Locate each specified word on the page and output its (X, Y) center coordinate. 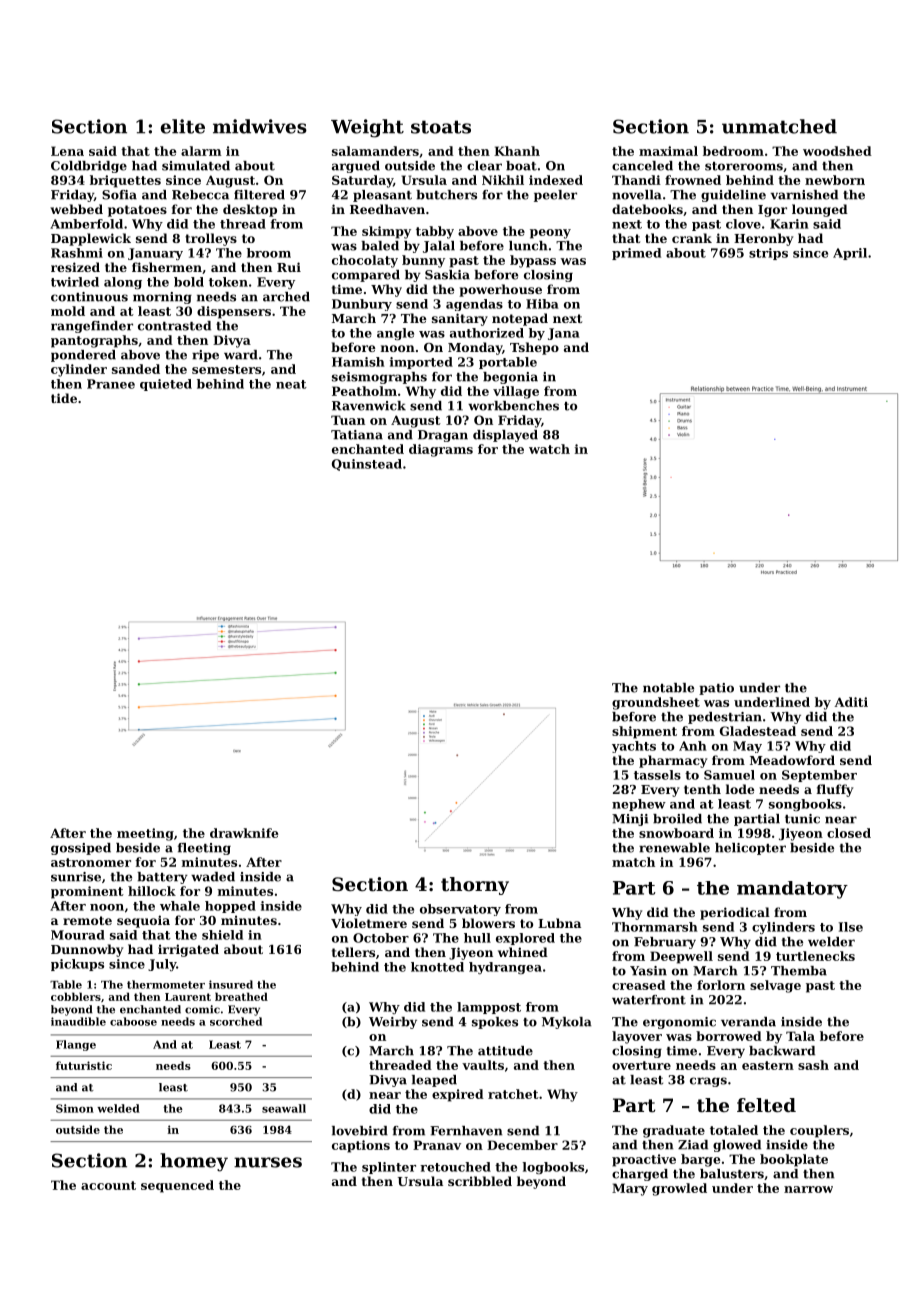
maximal (668, 151)
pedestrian (725, 718)
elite (183, 126)
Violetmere (369, 923)
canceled (642, 166)
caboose (133, 1021)
